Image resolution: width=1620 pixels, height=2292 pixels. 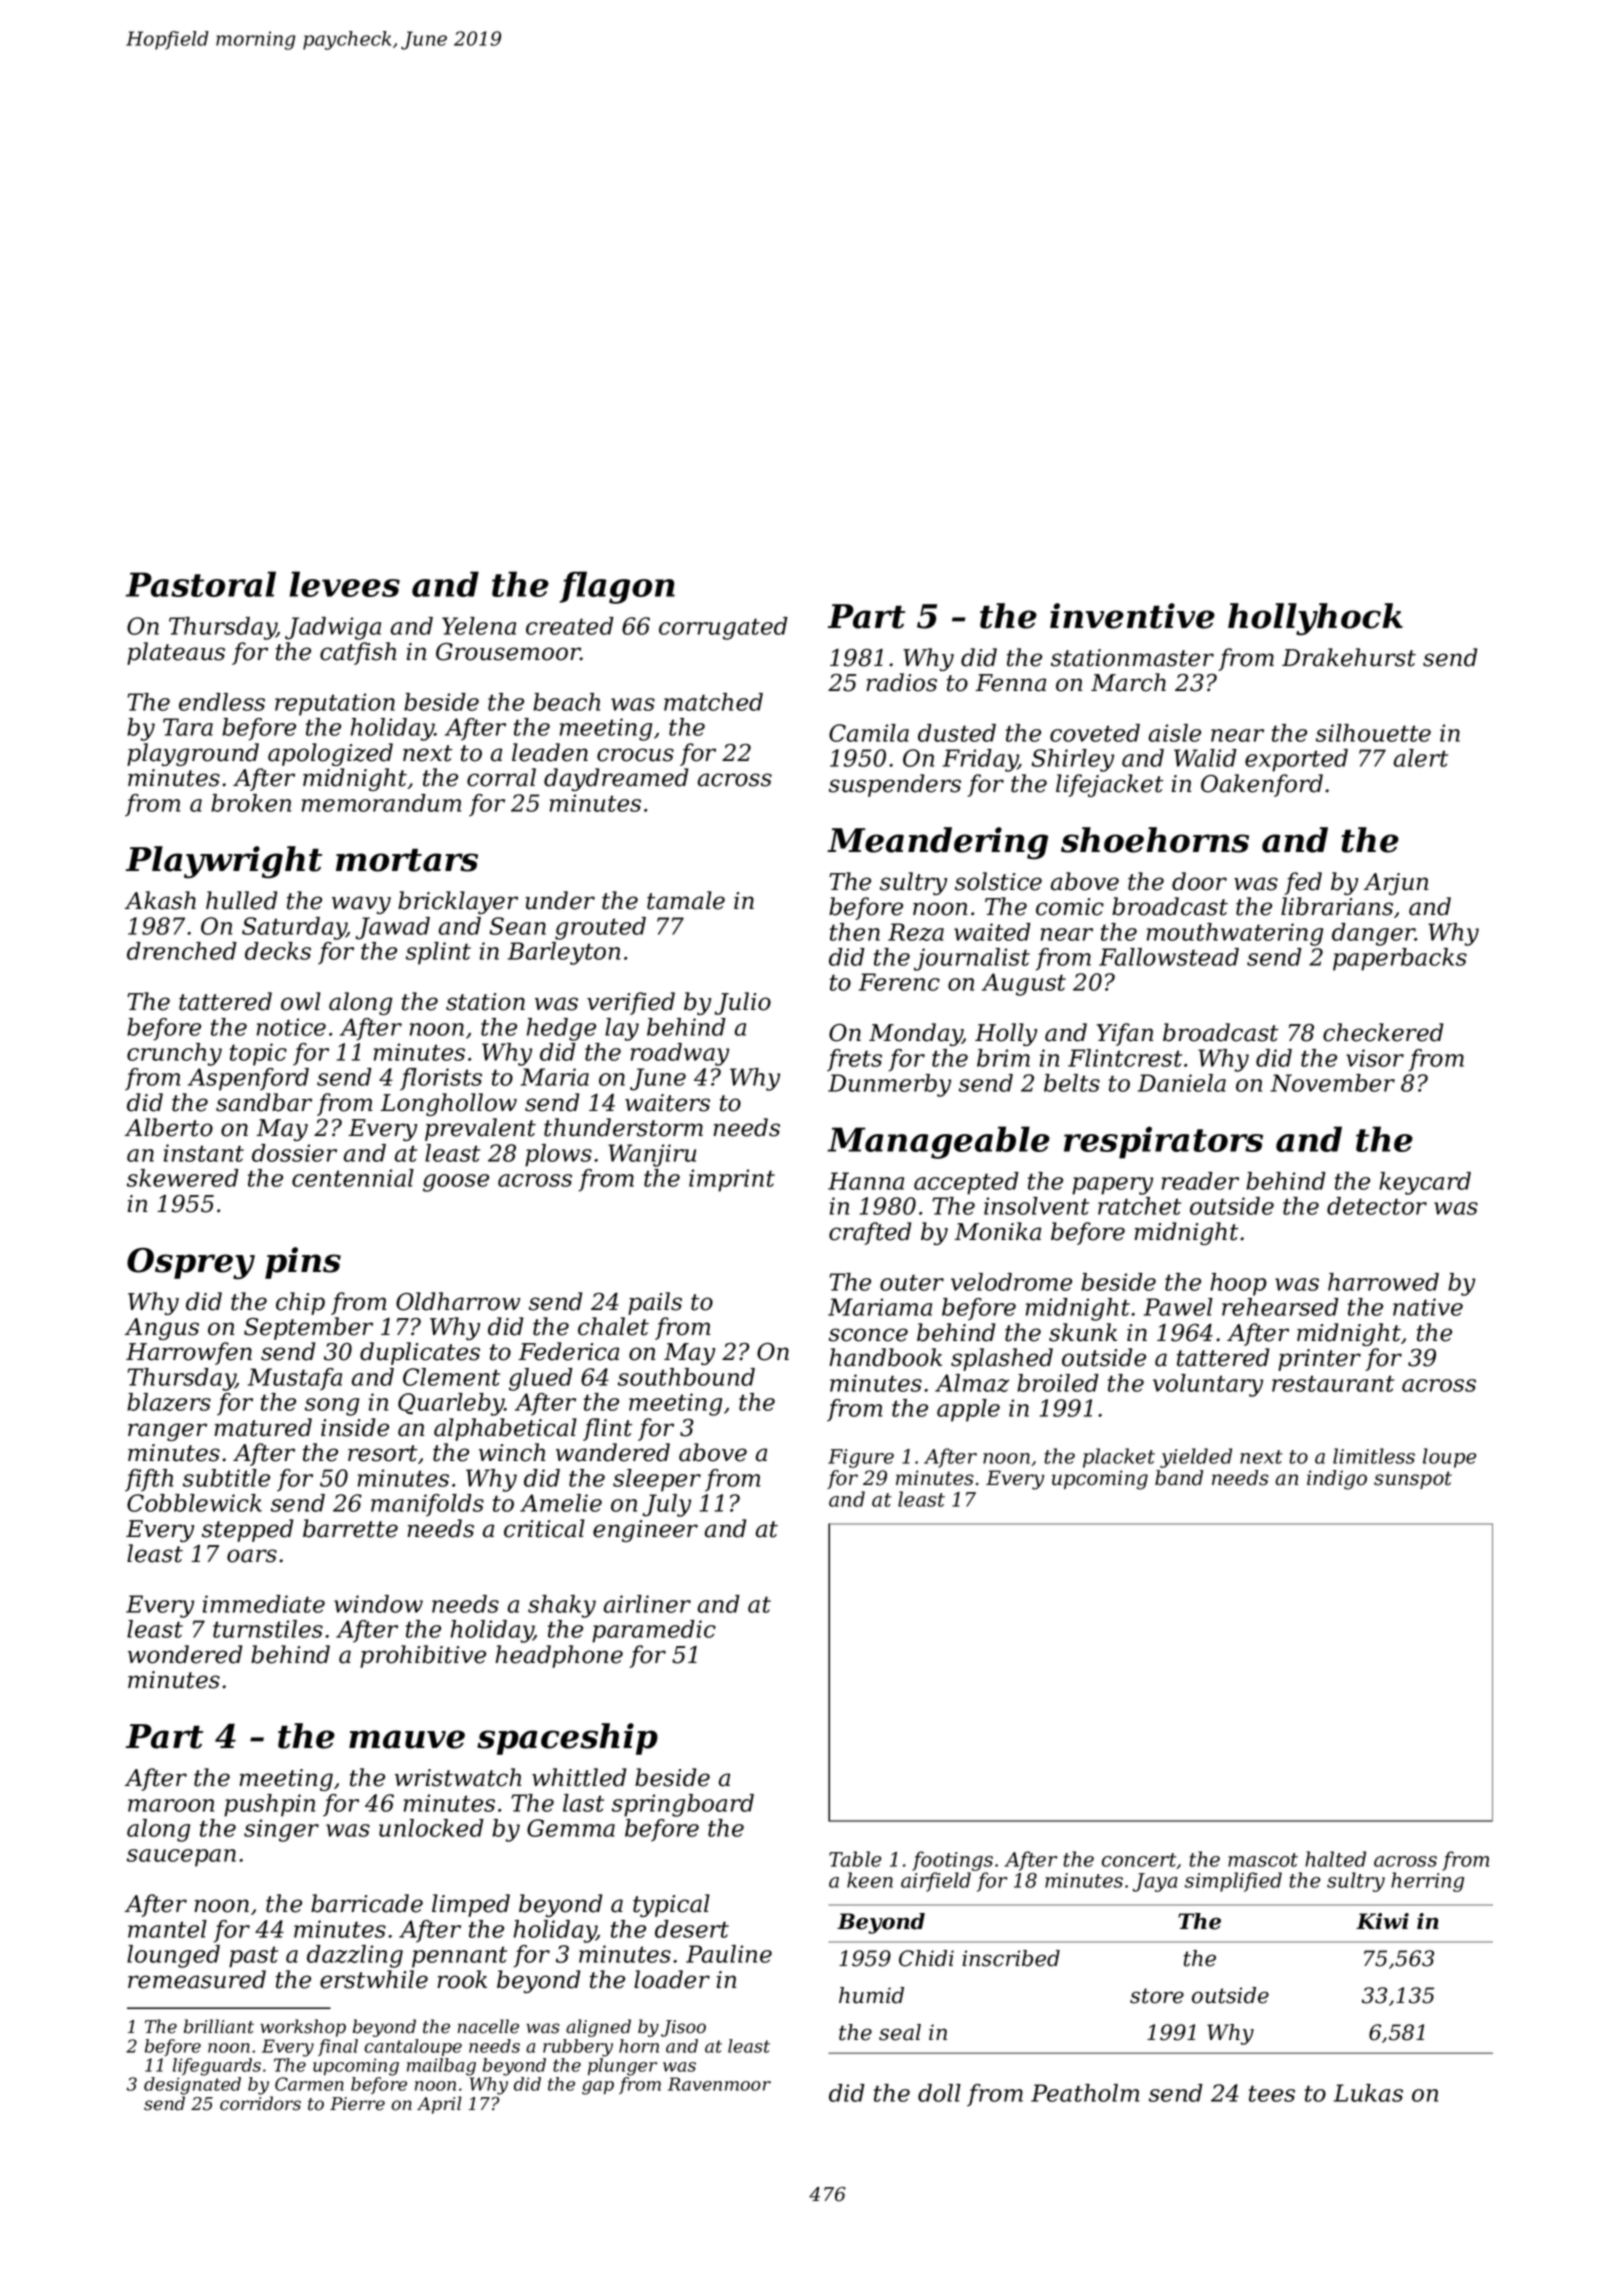 I want to click on Pierre, so click(x=357, y=2104).
